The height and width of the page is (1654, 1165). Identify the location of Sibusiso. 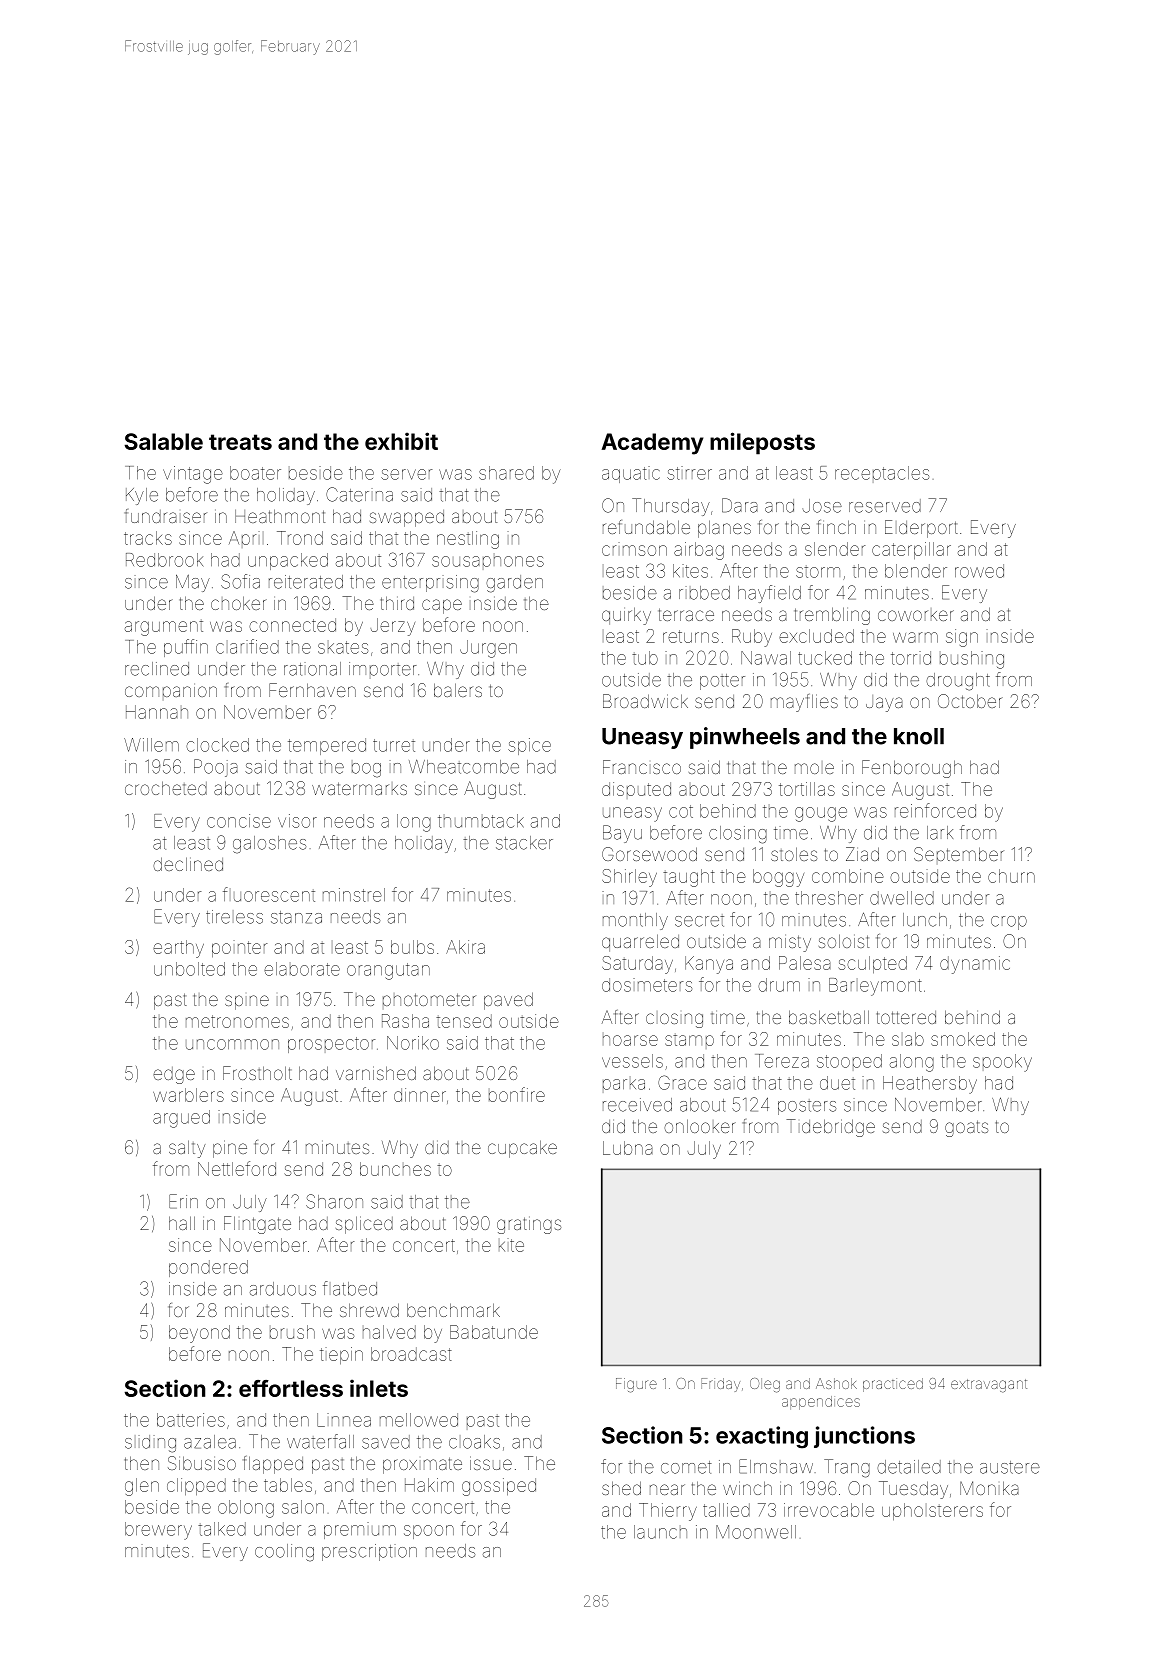
(202, 1463).
